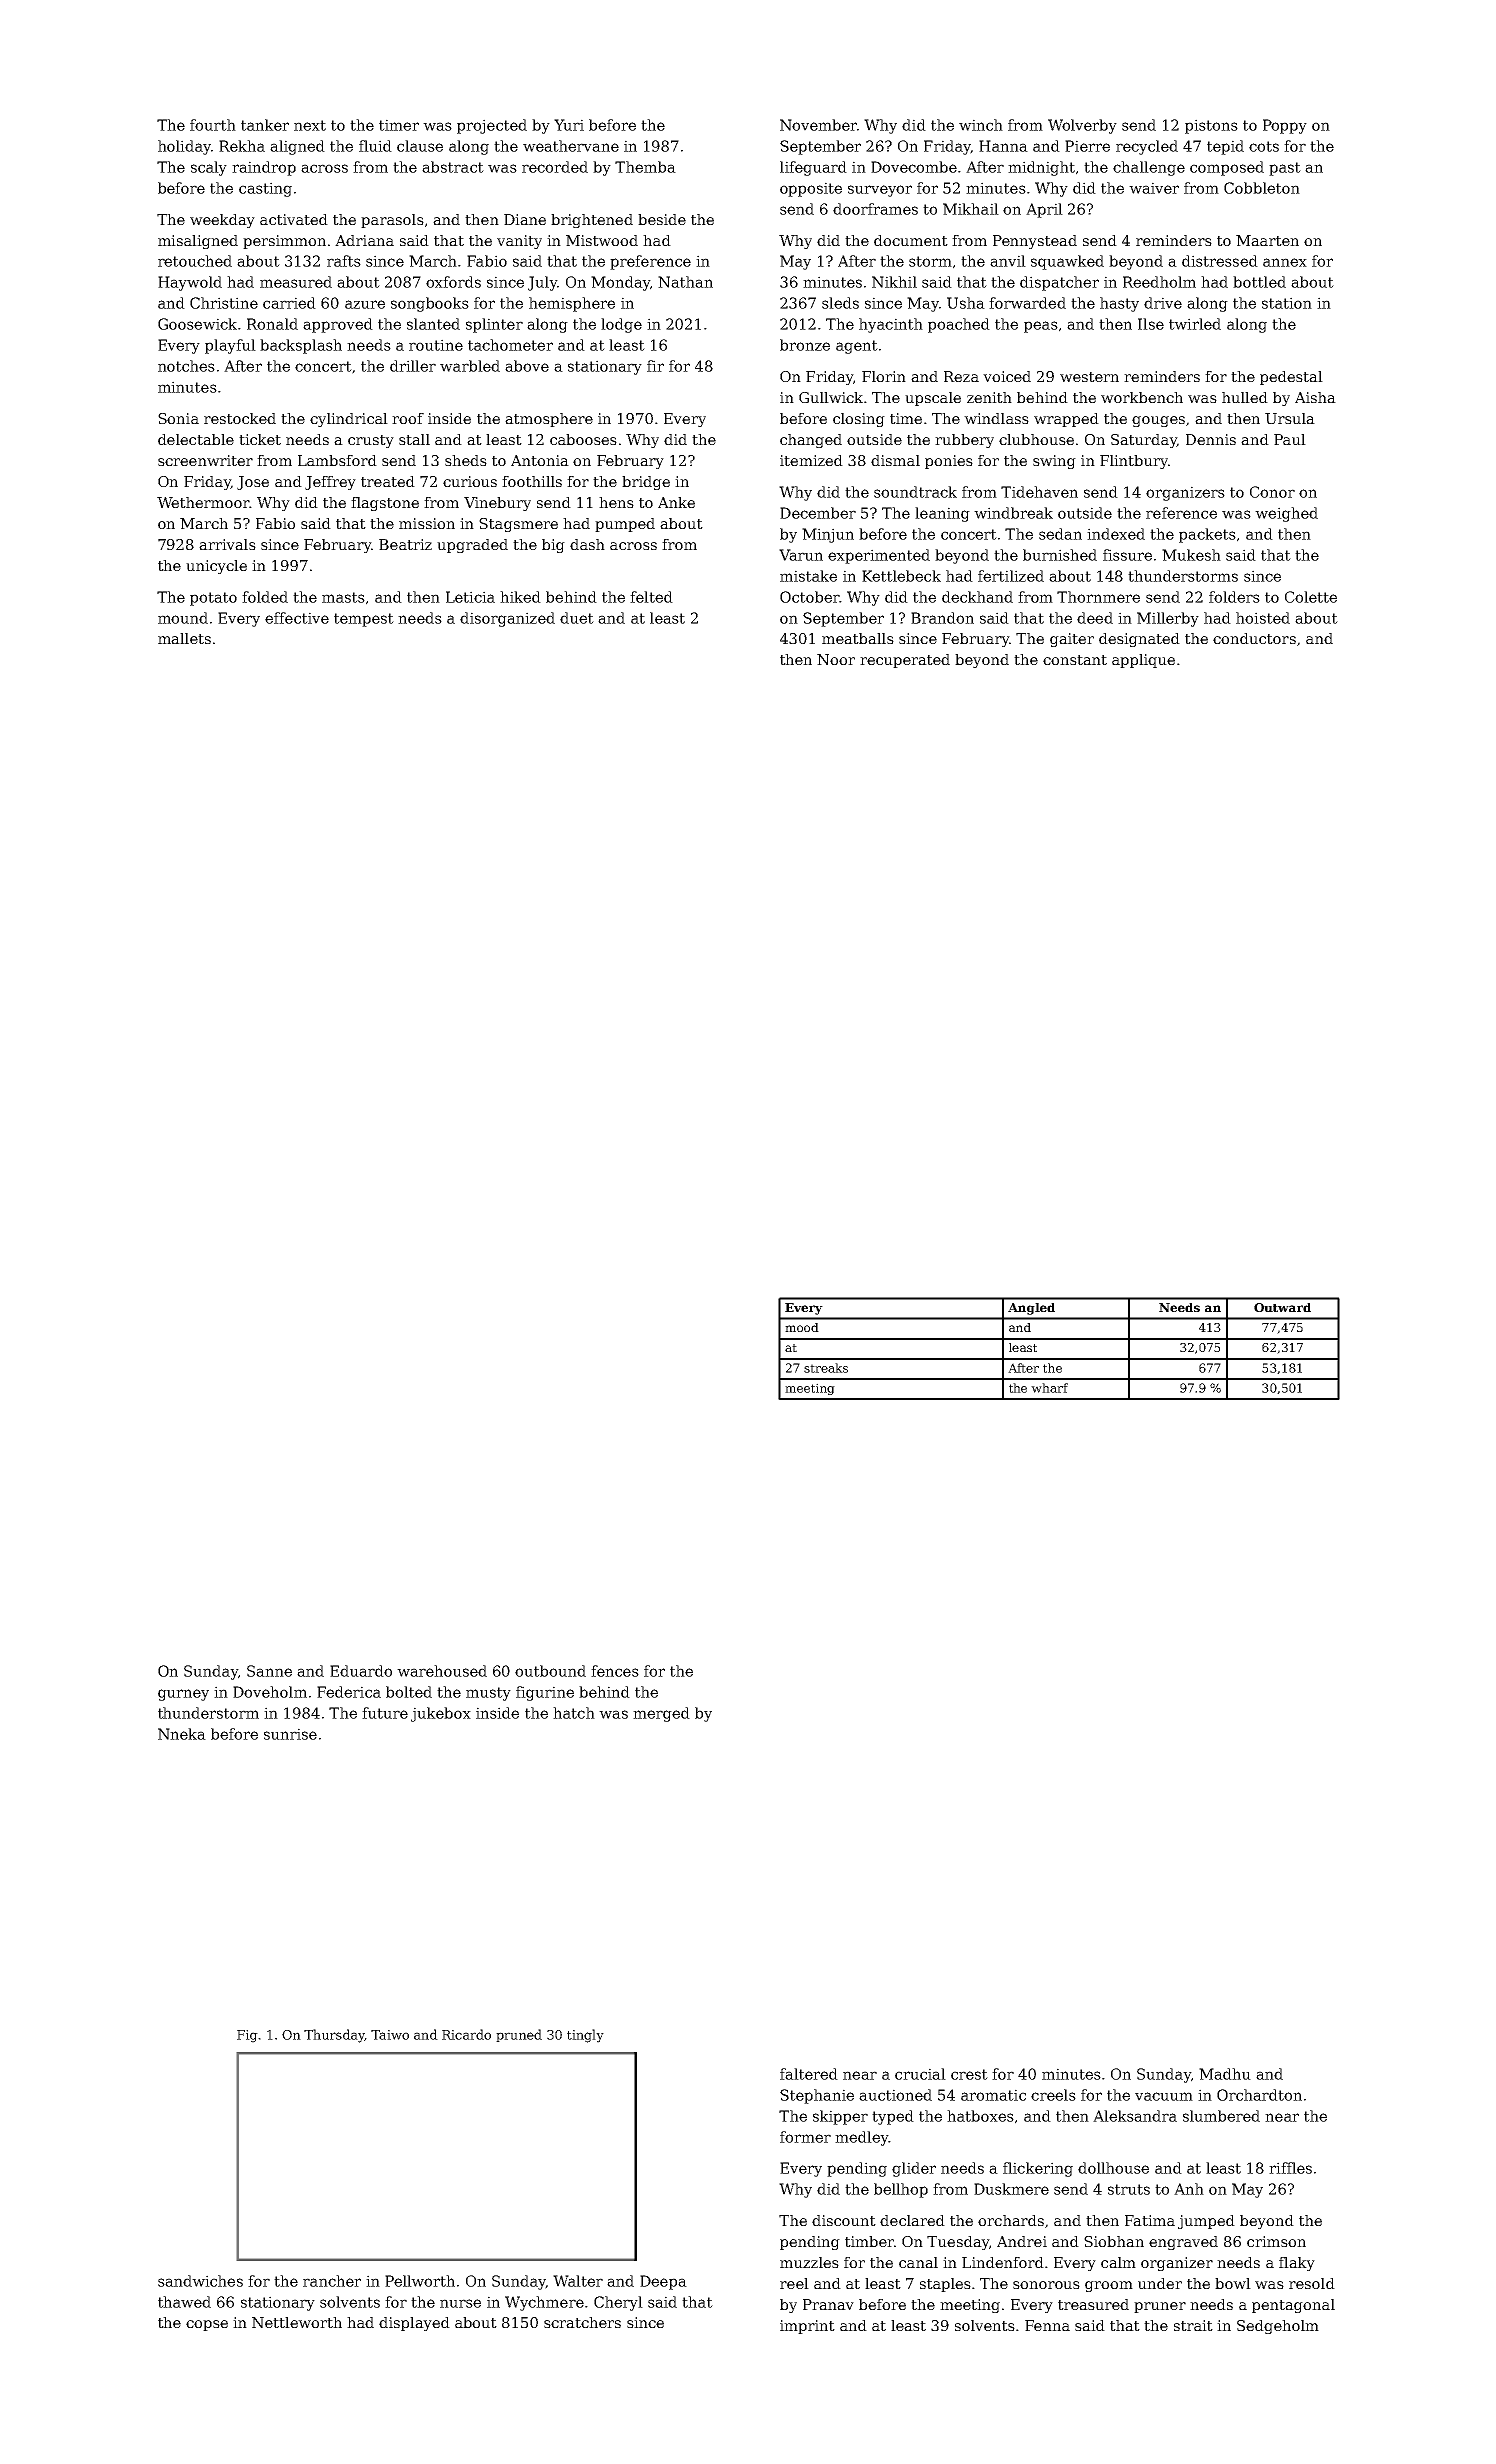 The width and height of the screenshot is (1496, 2464). What do you see at coordinates (330, 483) in the screenshot?
I see `Jeffrey` at bounding box center [330, 483].
